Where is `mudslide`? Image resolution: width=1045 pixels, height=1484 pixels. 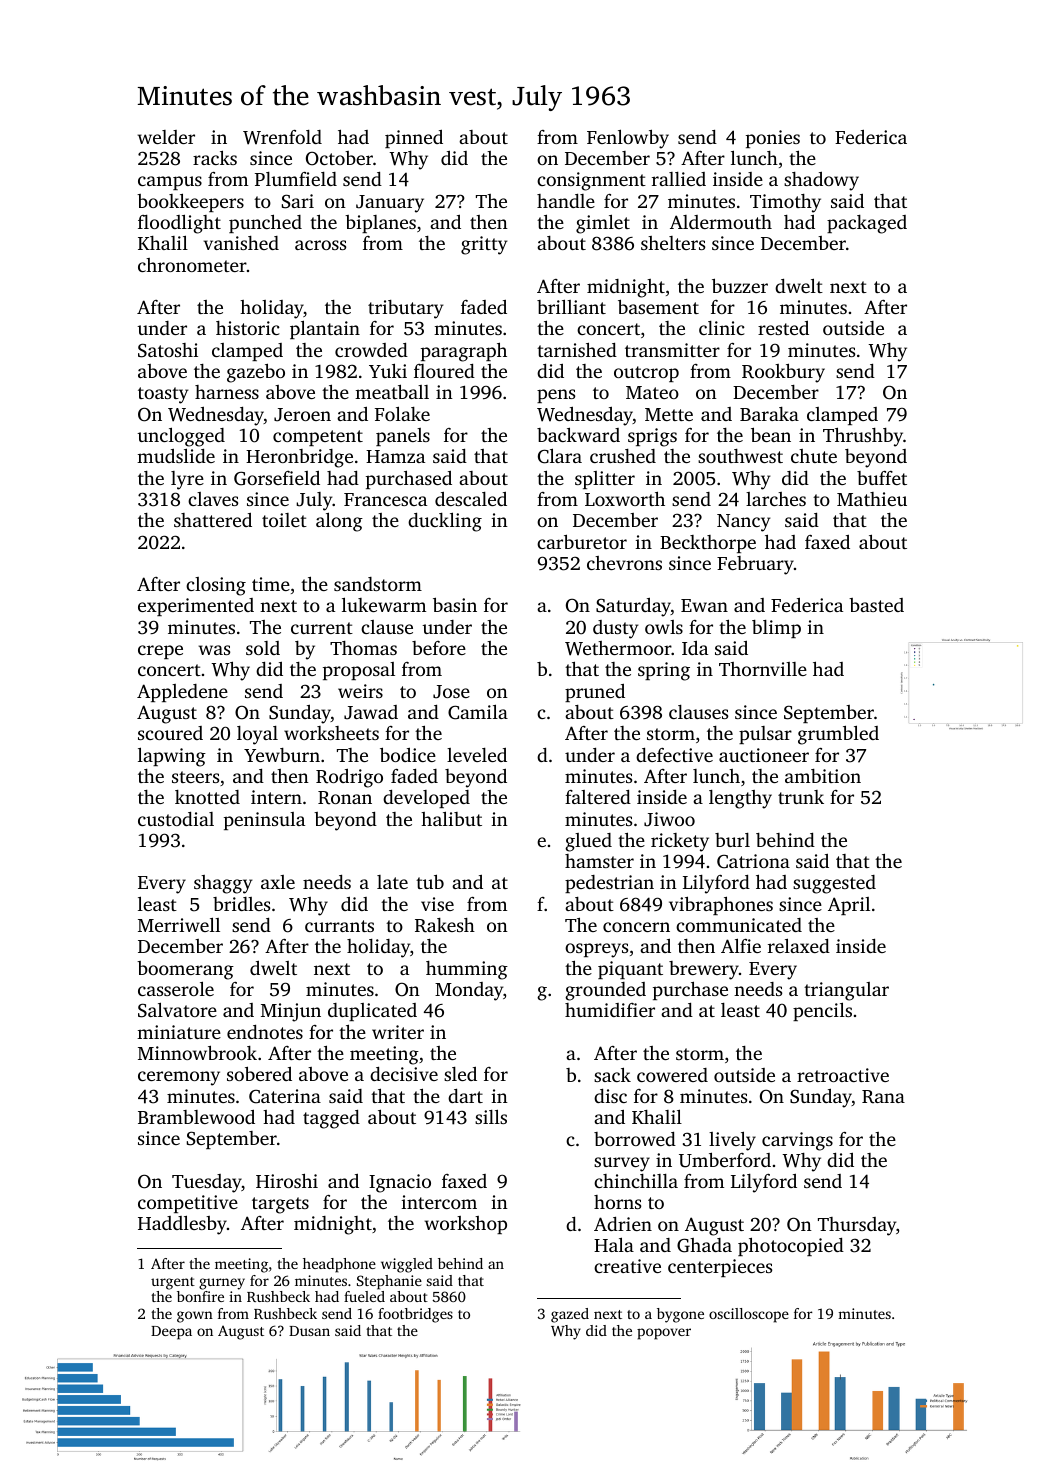
mudslide is located at coordinates (176, 455).
